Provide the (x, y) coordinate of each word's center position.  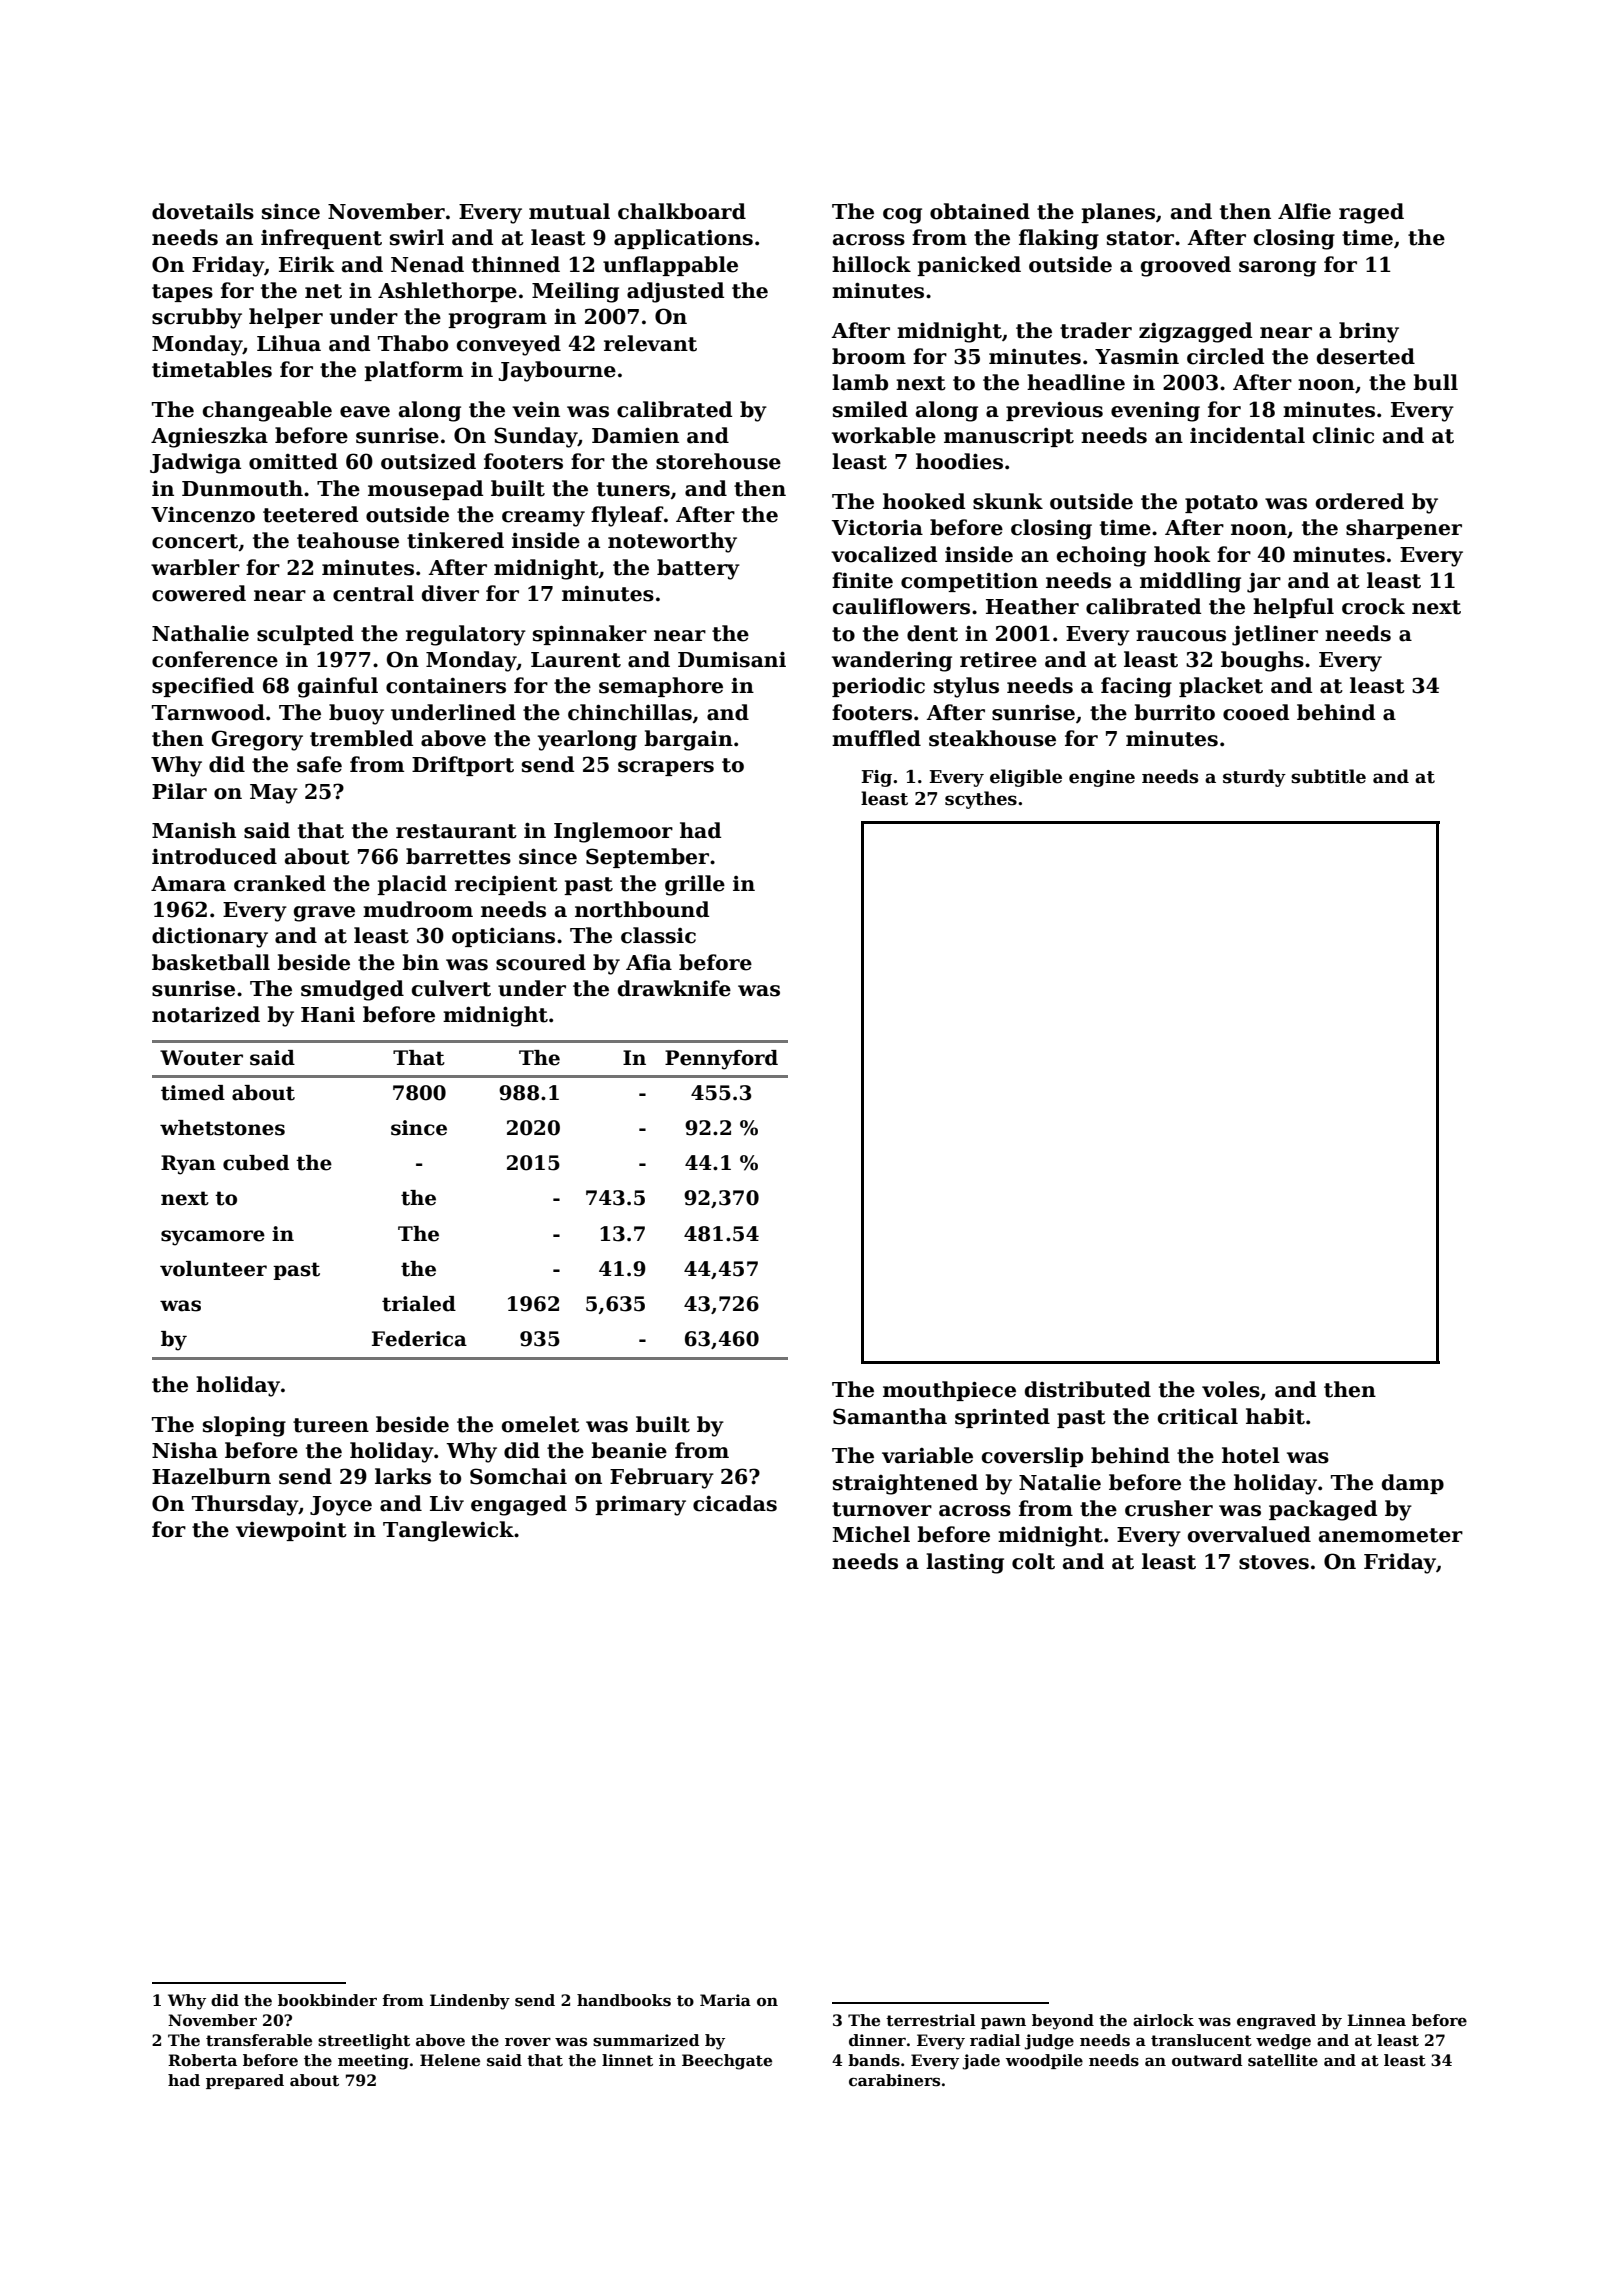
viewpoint (291, 1531)
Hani (328, 1014)
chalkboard (682, 211)
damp (1413, 1484)
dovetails (203, 211)
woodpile (1044, 2061)
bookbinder (327, 2000)
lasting (965, 1563)
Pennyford (721, 1060)
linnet (627, 2060)
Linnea (1376, 2020)
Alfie (1304, 211)
